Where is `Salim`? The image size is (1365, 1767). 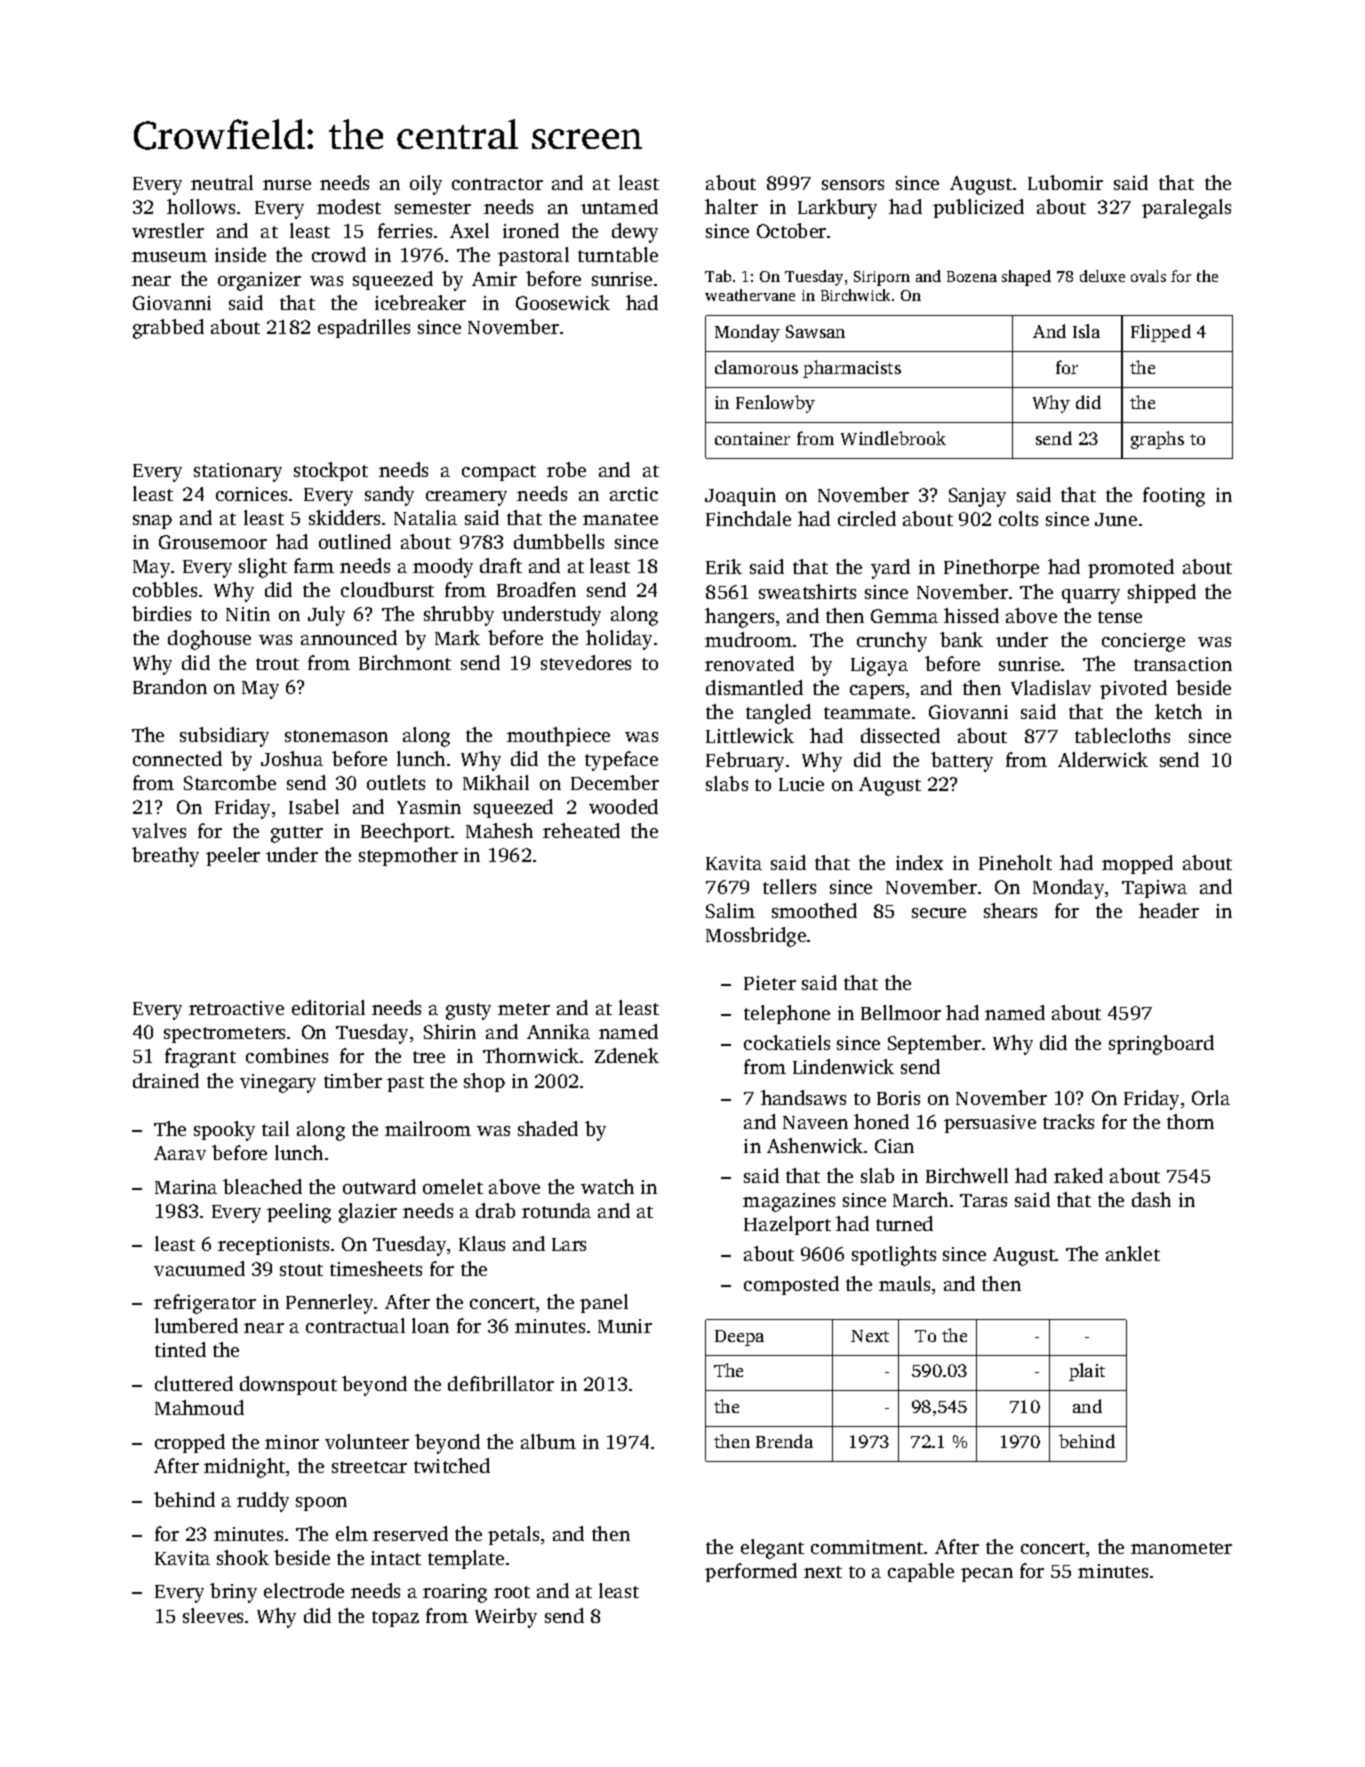 Salim is located at coordinates (730, 910).
